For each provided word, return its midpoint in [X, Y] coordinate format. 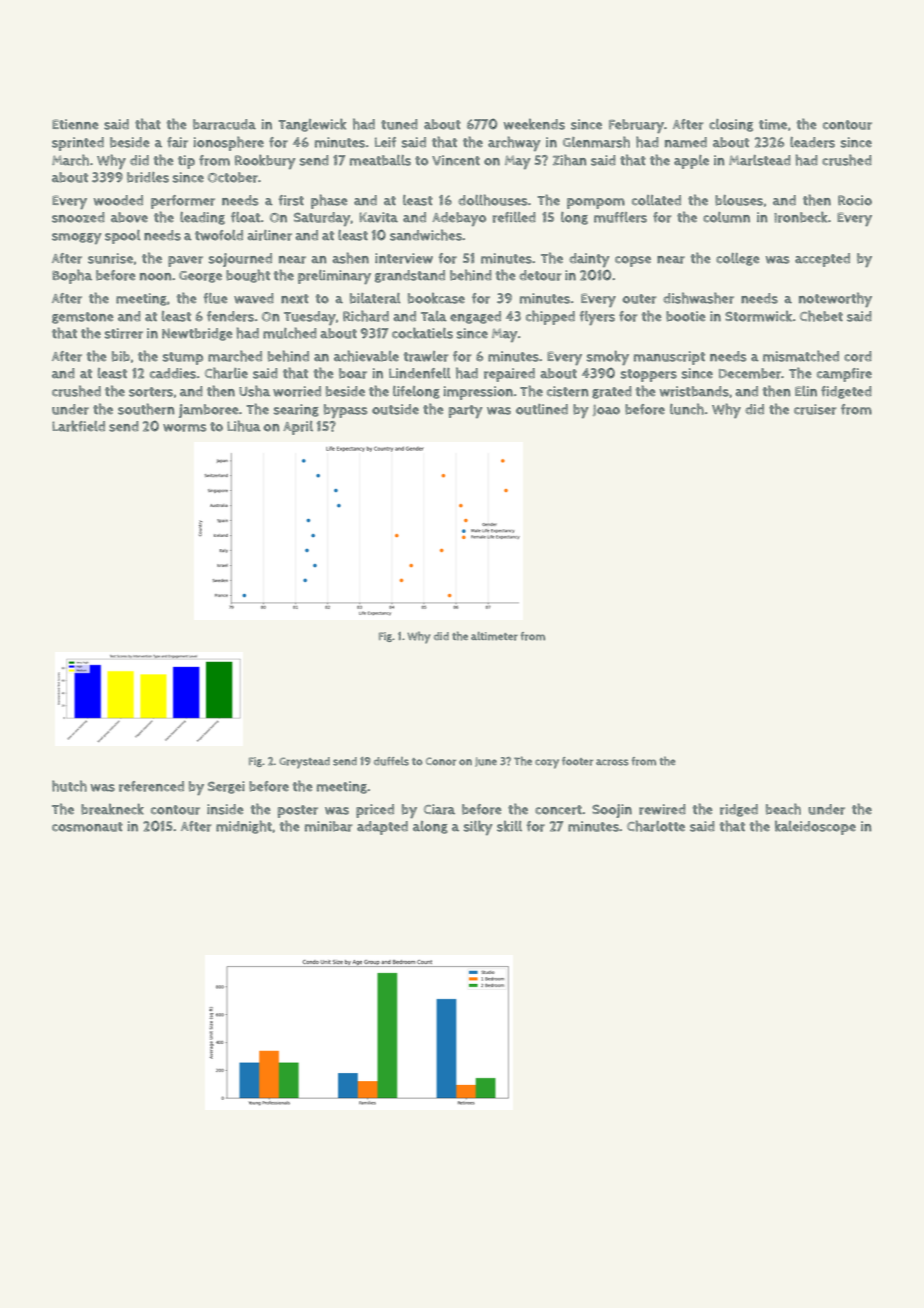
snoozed [78, 217]
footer [578, 761]
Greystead [304, 763]
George [200, 277]
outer [639, 299]
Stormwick [758, 316]
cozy [547, 764]
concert [558, 810]
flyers [597, 318]
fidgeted [846, 392]
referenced [151, 786]
